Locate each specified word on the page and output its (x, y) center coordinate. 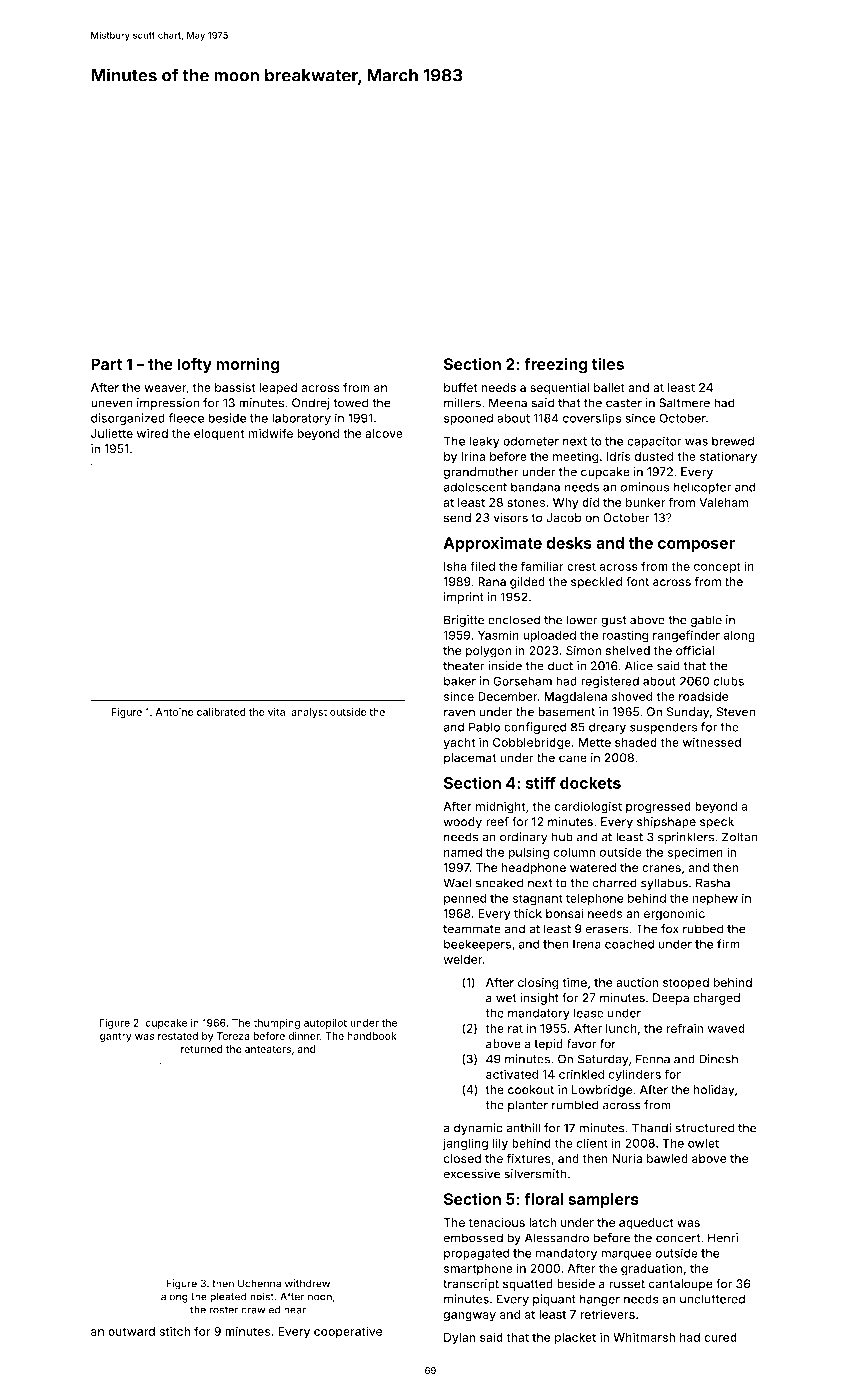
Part (106, 364)
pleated (228, 1297)
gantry (116, 1037)
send (457, 518)
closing (538, 984)
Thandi (651, 1128)
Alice (639, 666)
